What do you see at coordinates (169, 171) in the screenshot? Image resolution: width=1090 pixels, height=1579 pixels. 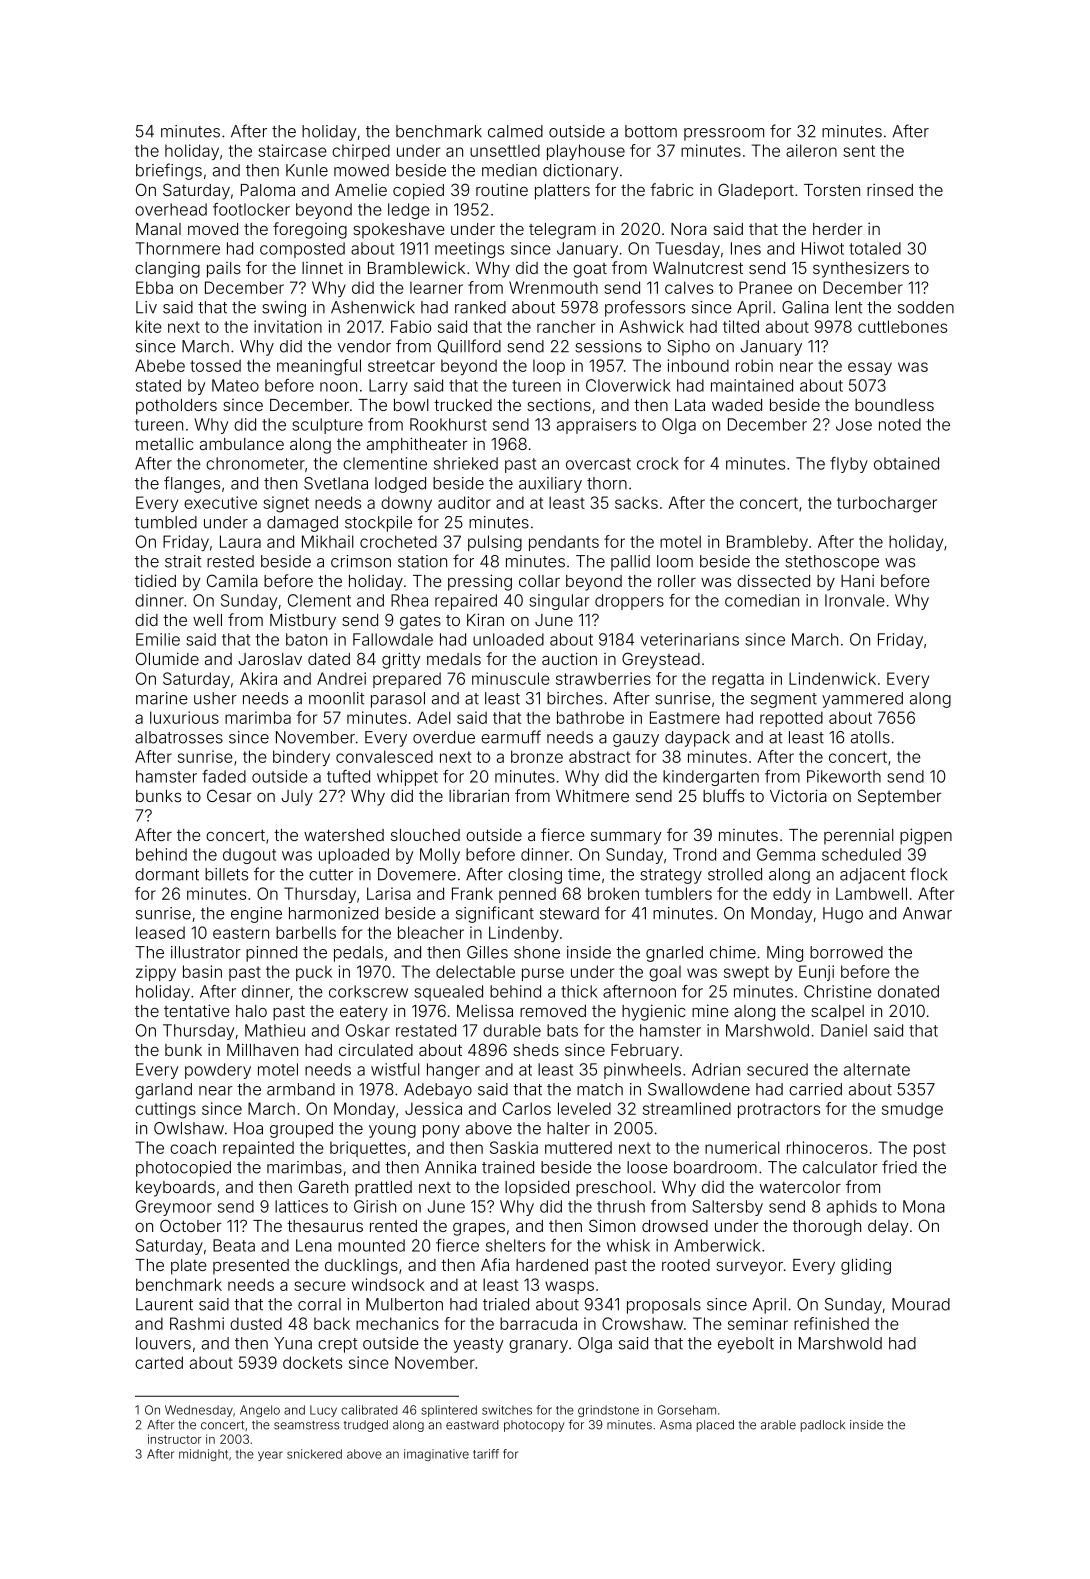 I see `briefings` at bounding box center [169, 171].
